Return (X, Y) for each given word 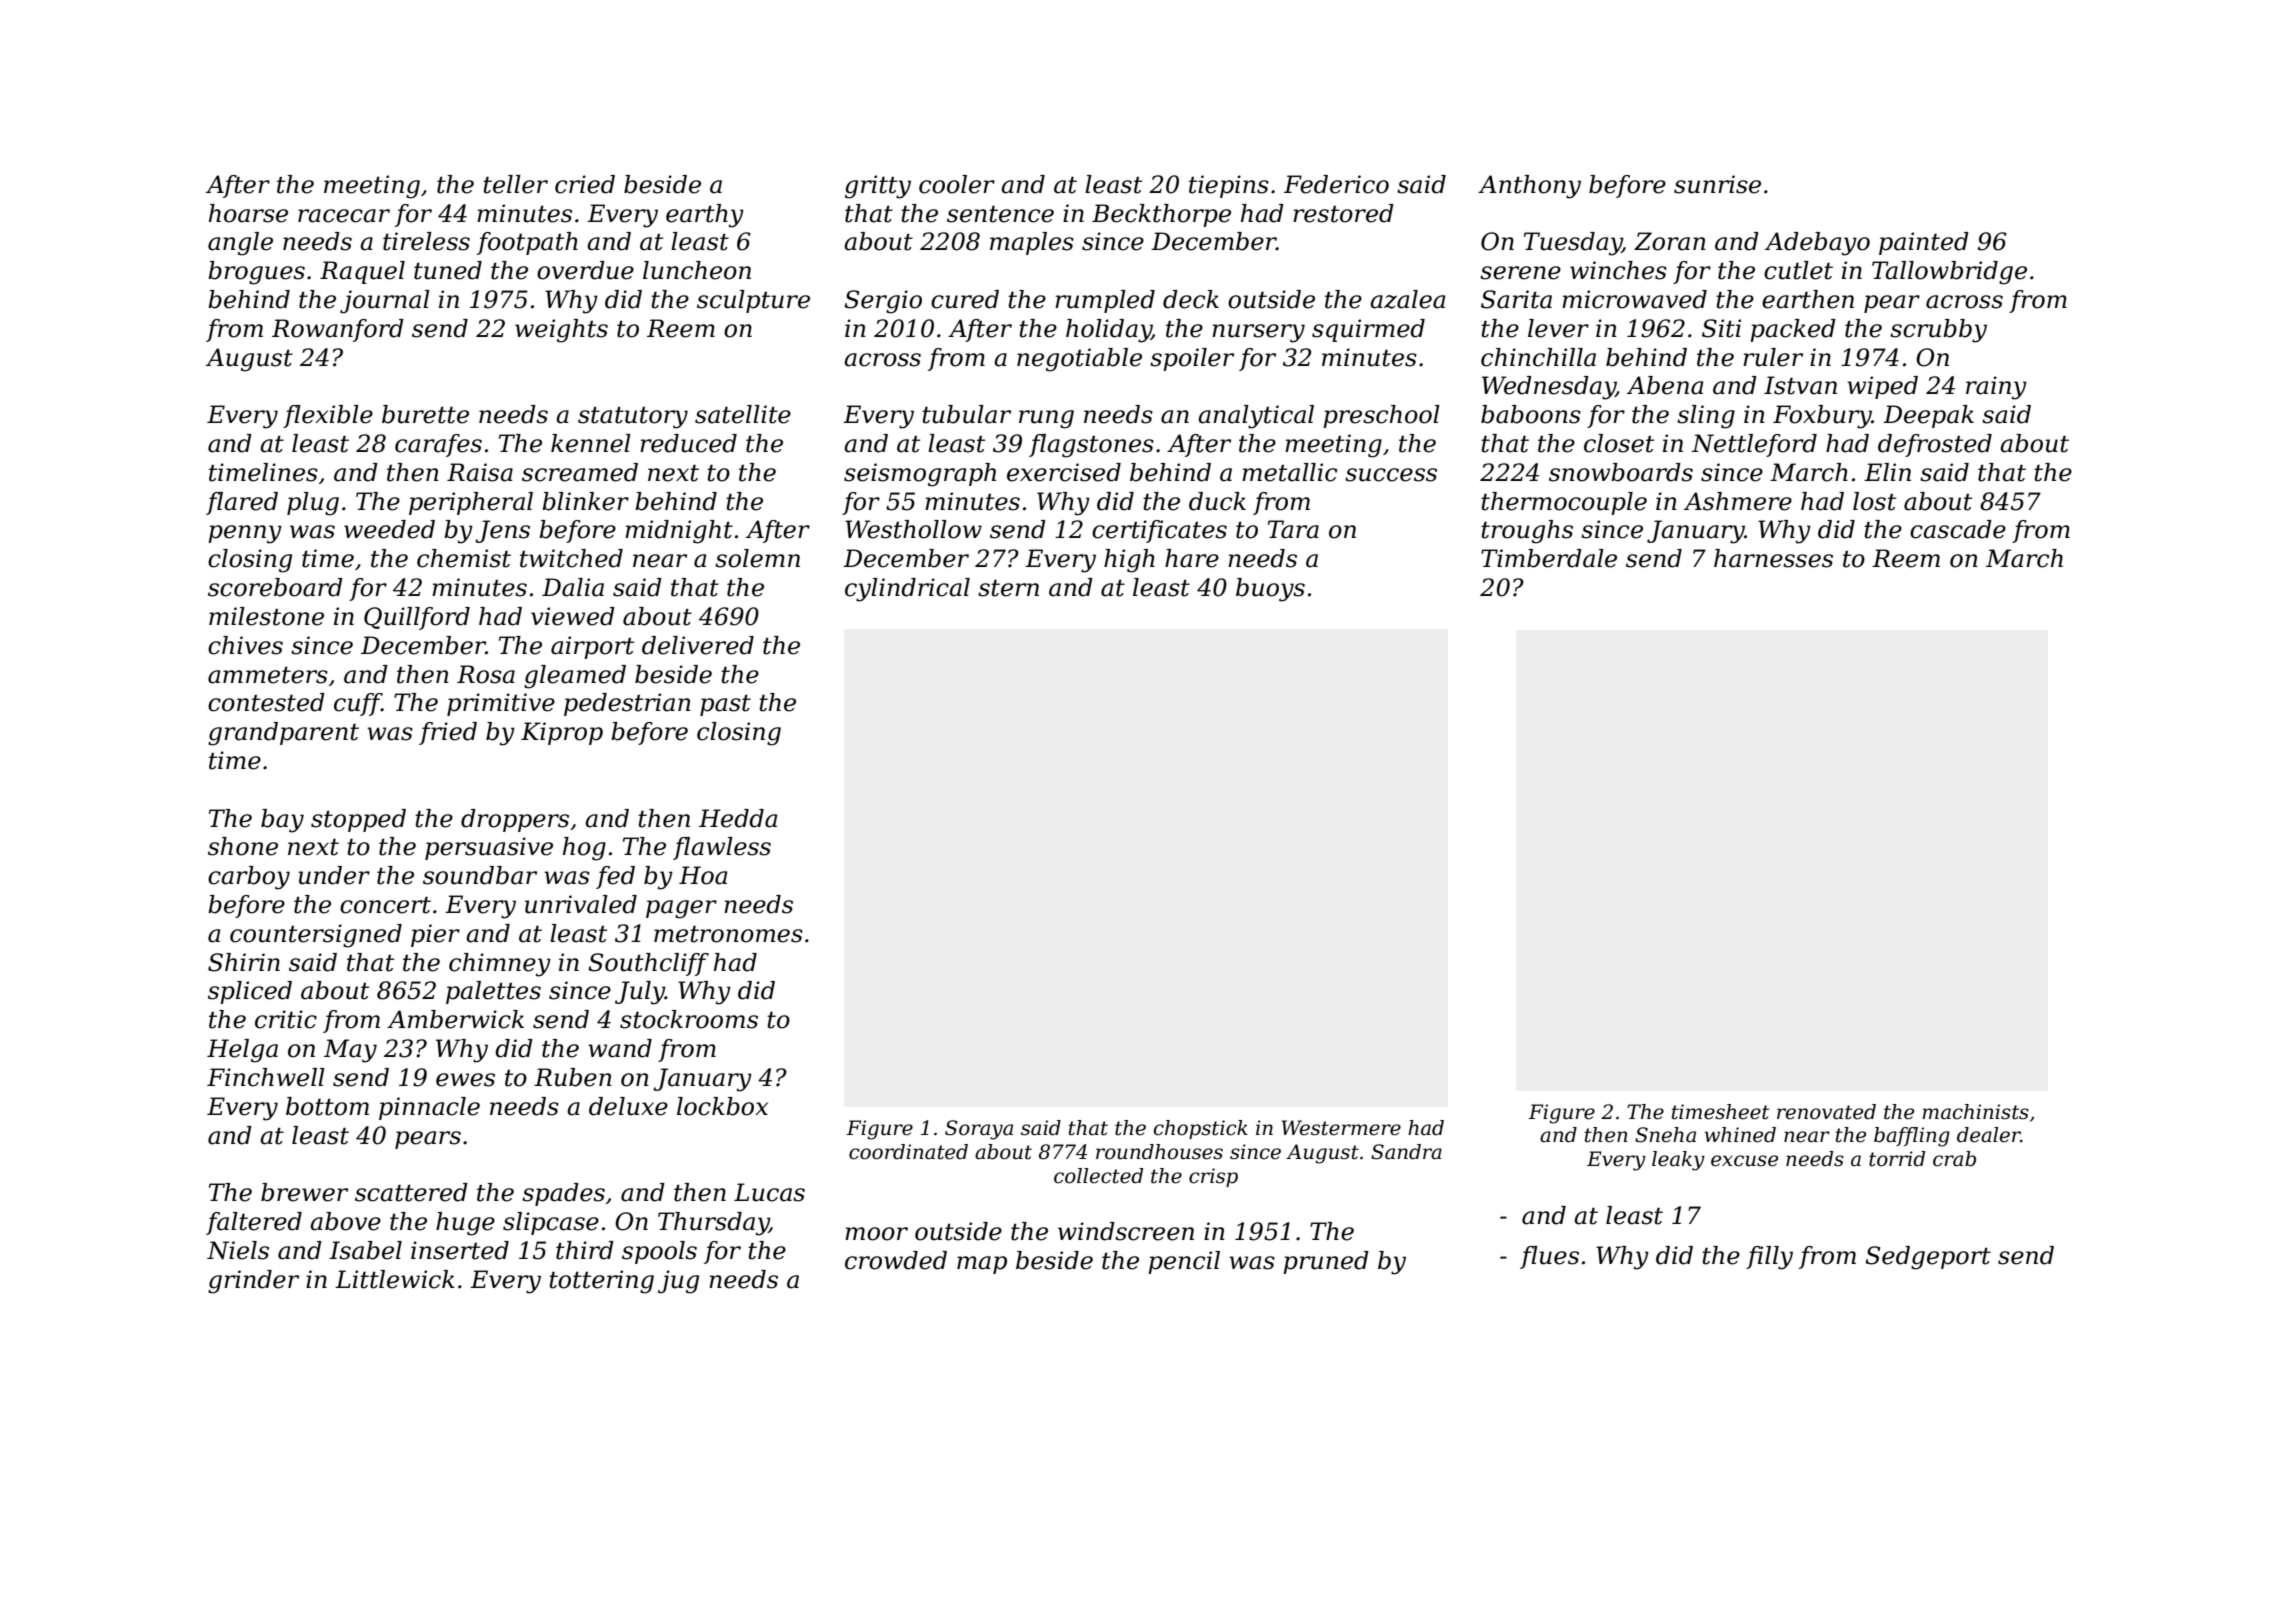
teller (515, 184)
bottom (327, 1106)
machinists (1975, 1112)
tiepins (1229, 186)
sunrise (1717, 184)
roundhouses (1159, 1152)
